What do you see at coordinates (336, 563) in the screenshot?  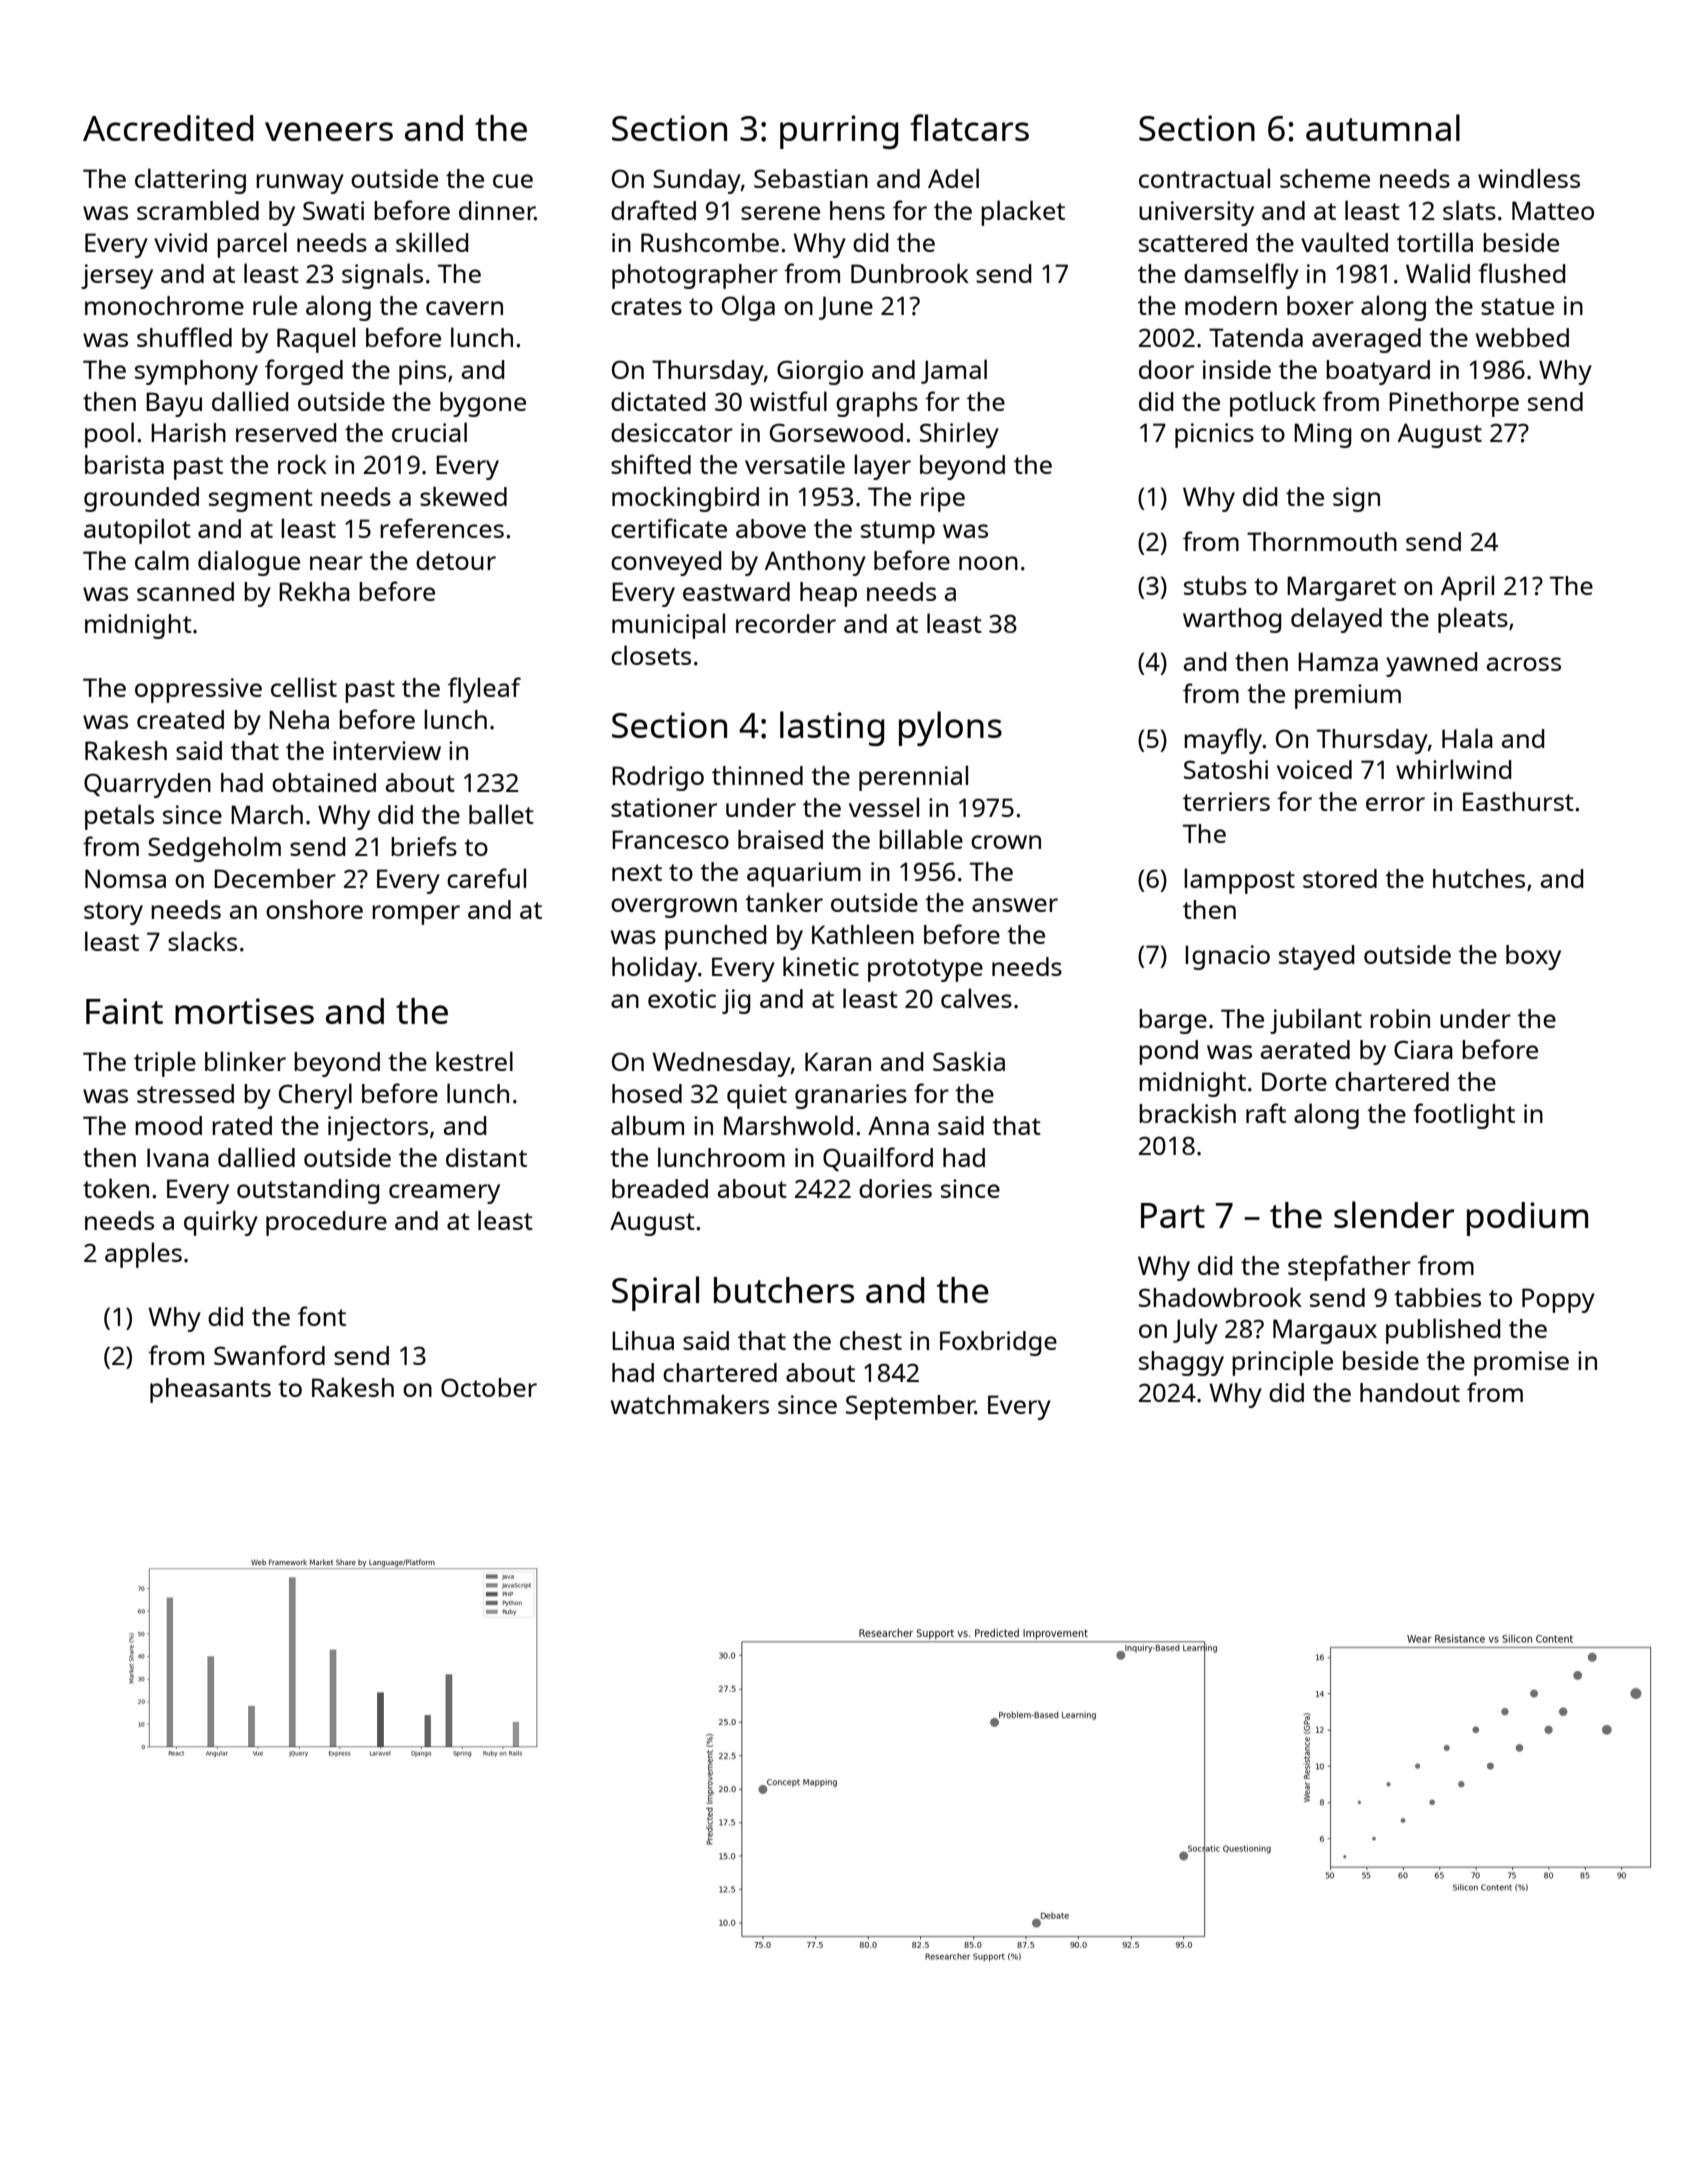 I see `near` at bounding box center [336, 563].
